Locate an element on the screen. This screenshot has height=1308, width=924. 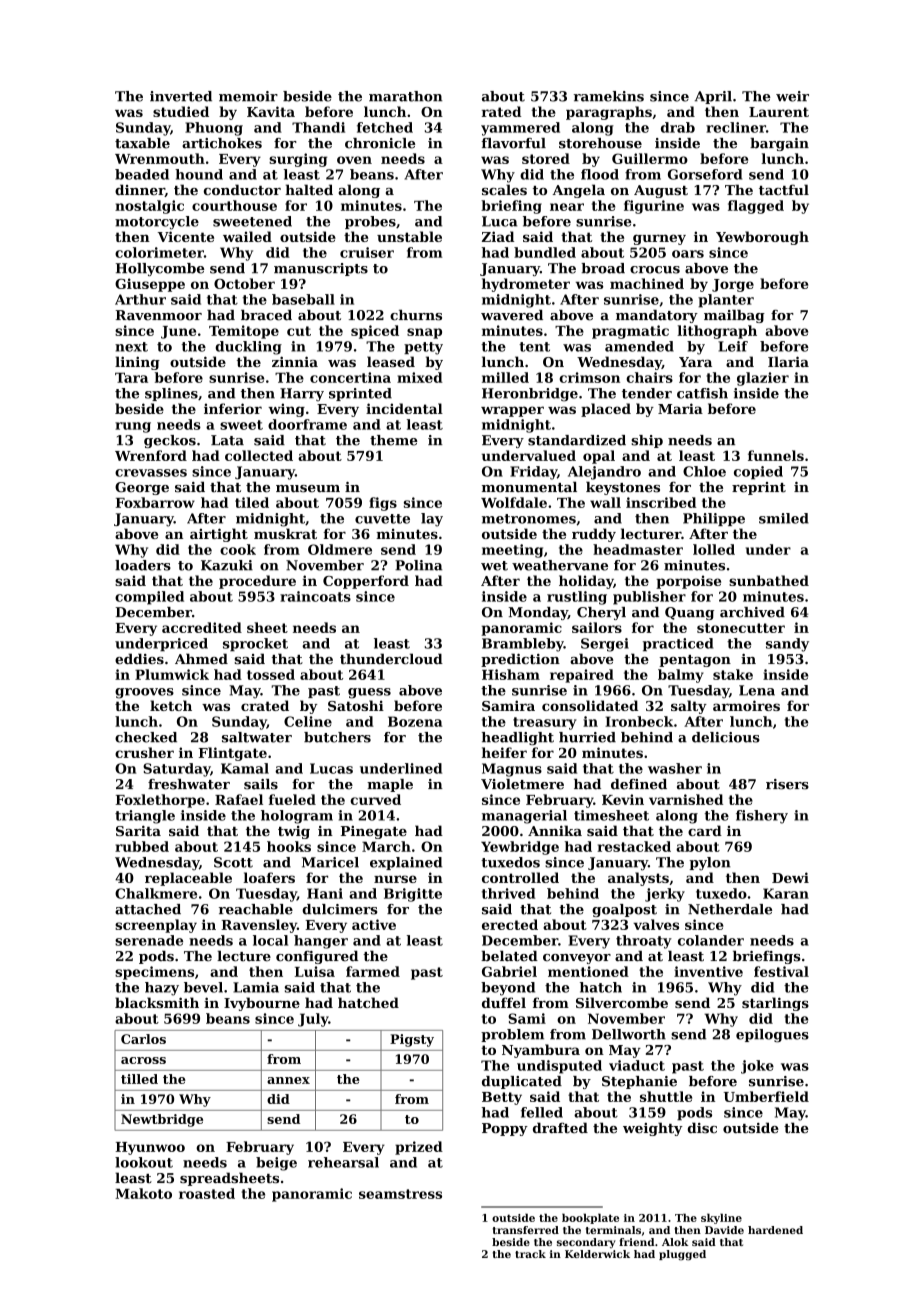
pragmatic is located at coordinates (630, 332).
